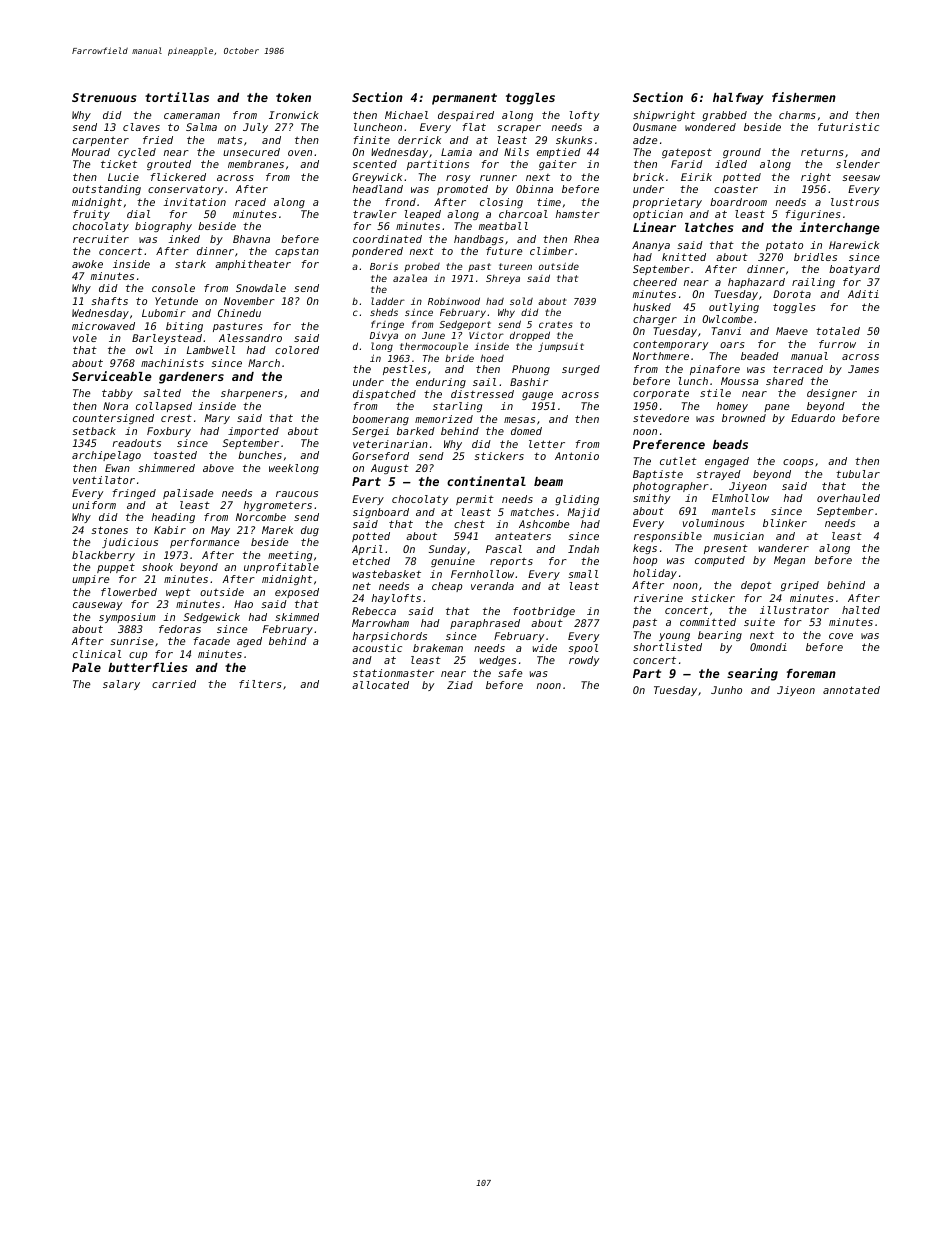 Image resolution: width=952 pixels, height=1233 pixels. What do you see at coordinates (464, 99) in the screenshot?
I see `permanent` at bounding box center [464, 99].
